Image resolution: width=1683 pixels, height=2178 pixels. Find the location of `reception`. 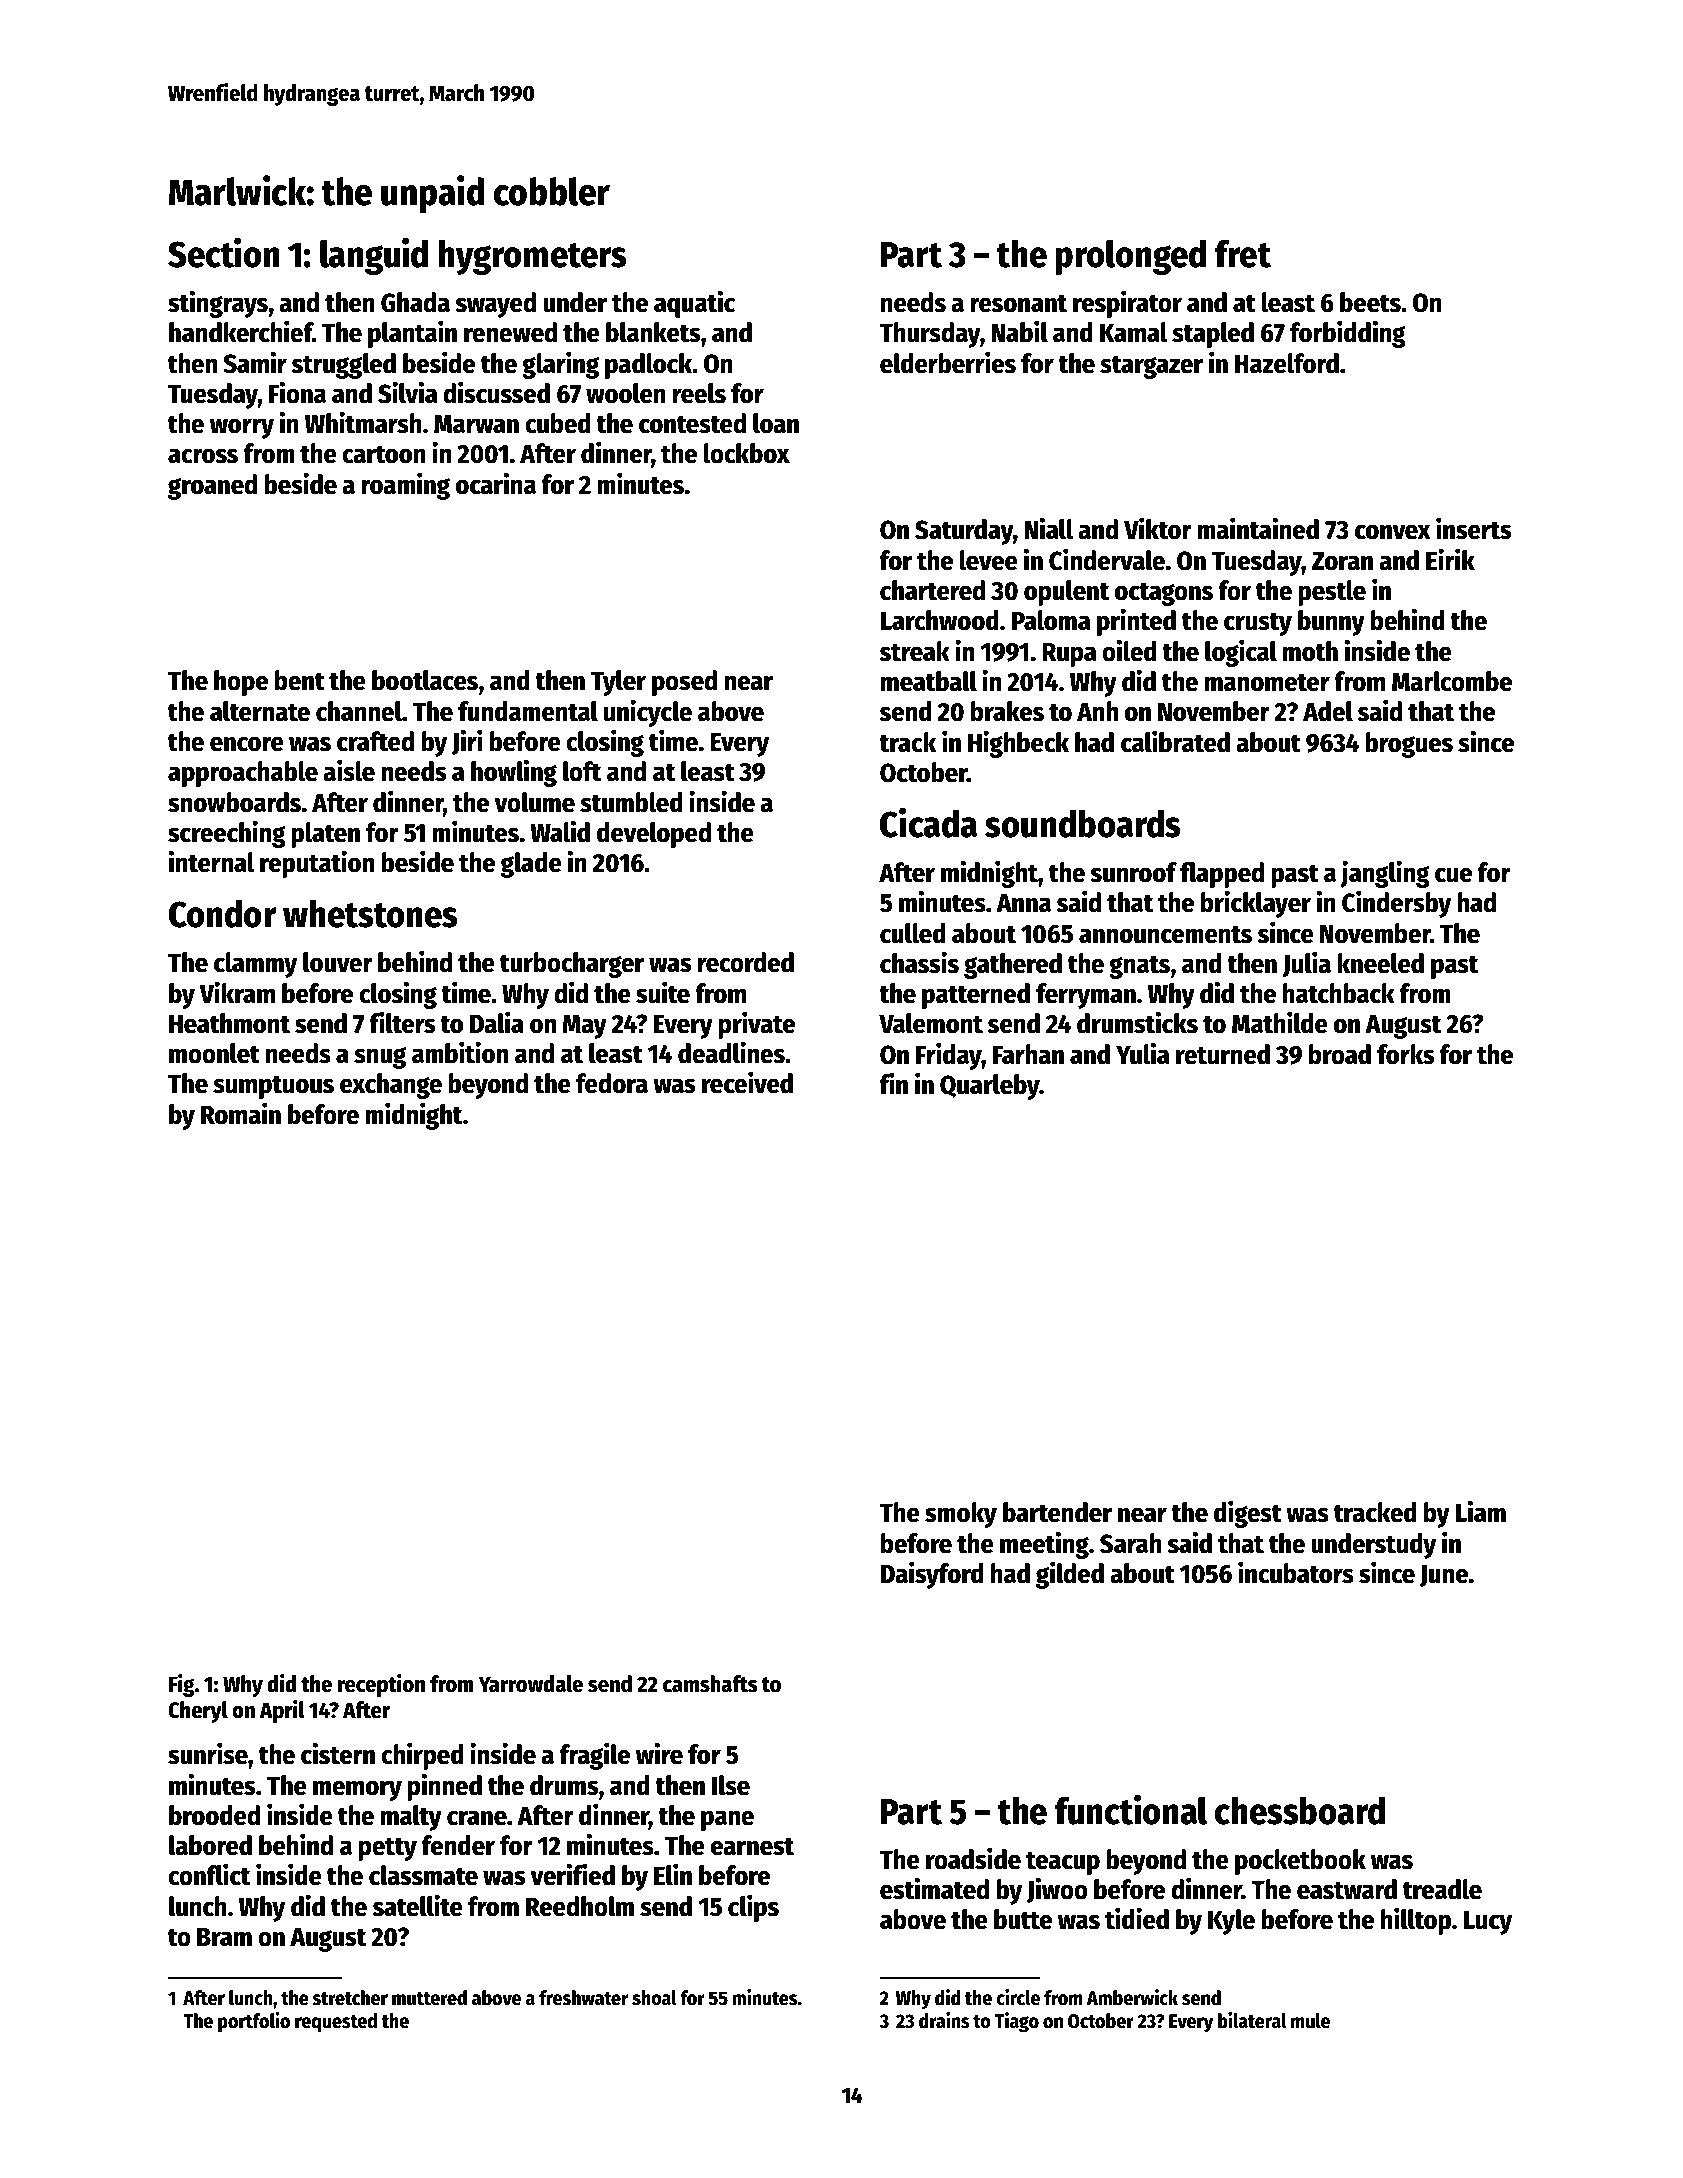

reception is located at coordinates (381, 1685).
